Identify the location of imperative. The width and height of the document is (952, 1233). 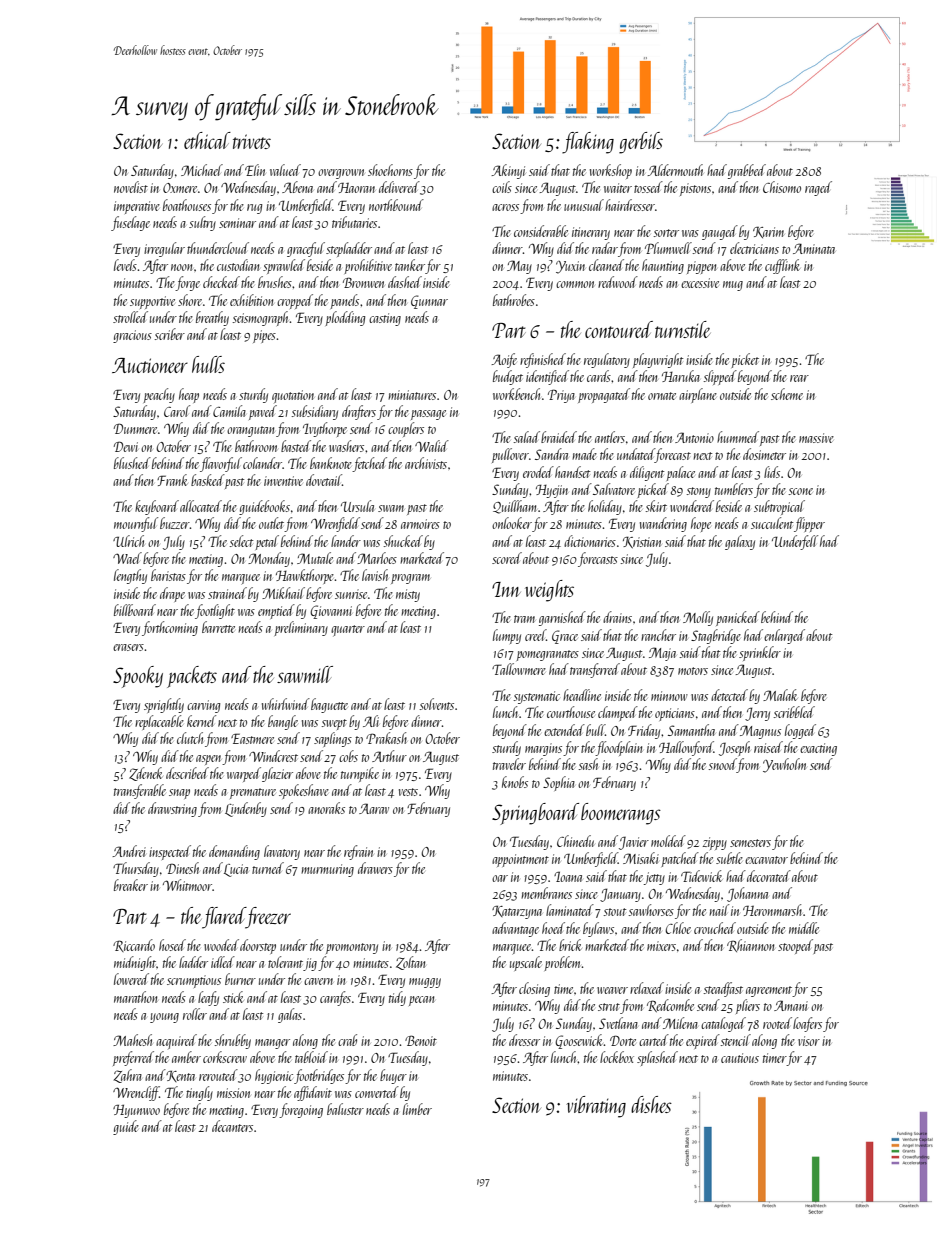
(137, 207).
